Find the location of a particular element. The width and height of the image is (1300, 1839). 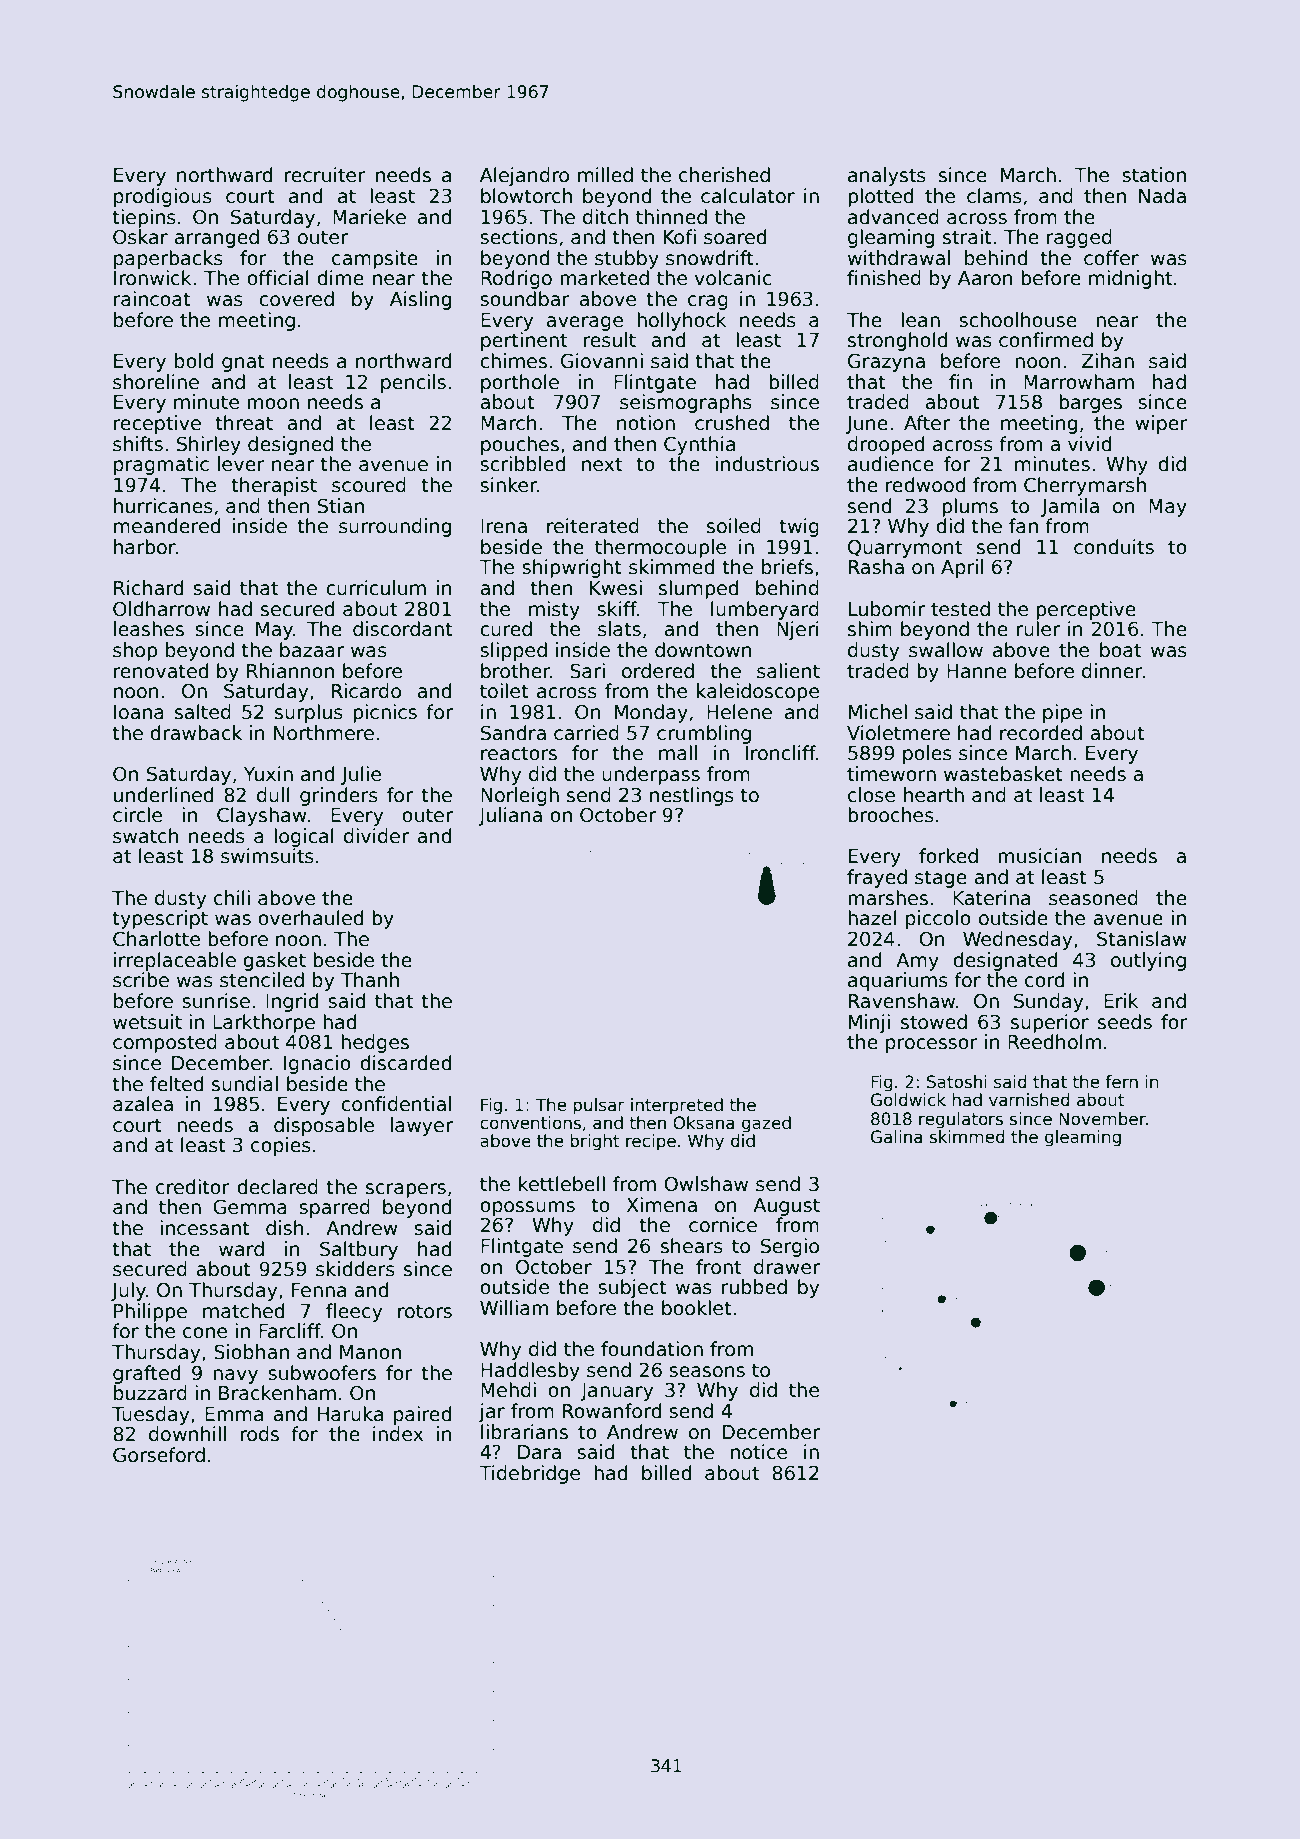

Northmere is located at coordinates (324, 733).
